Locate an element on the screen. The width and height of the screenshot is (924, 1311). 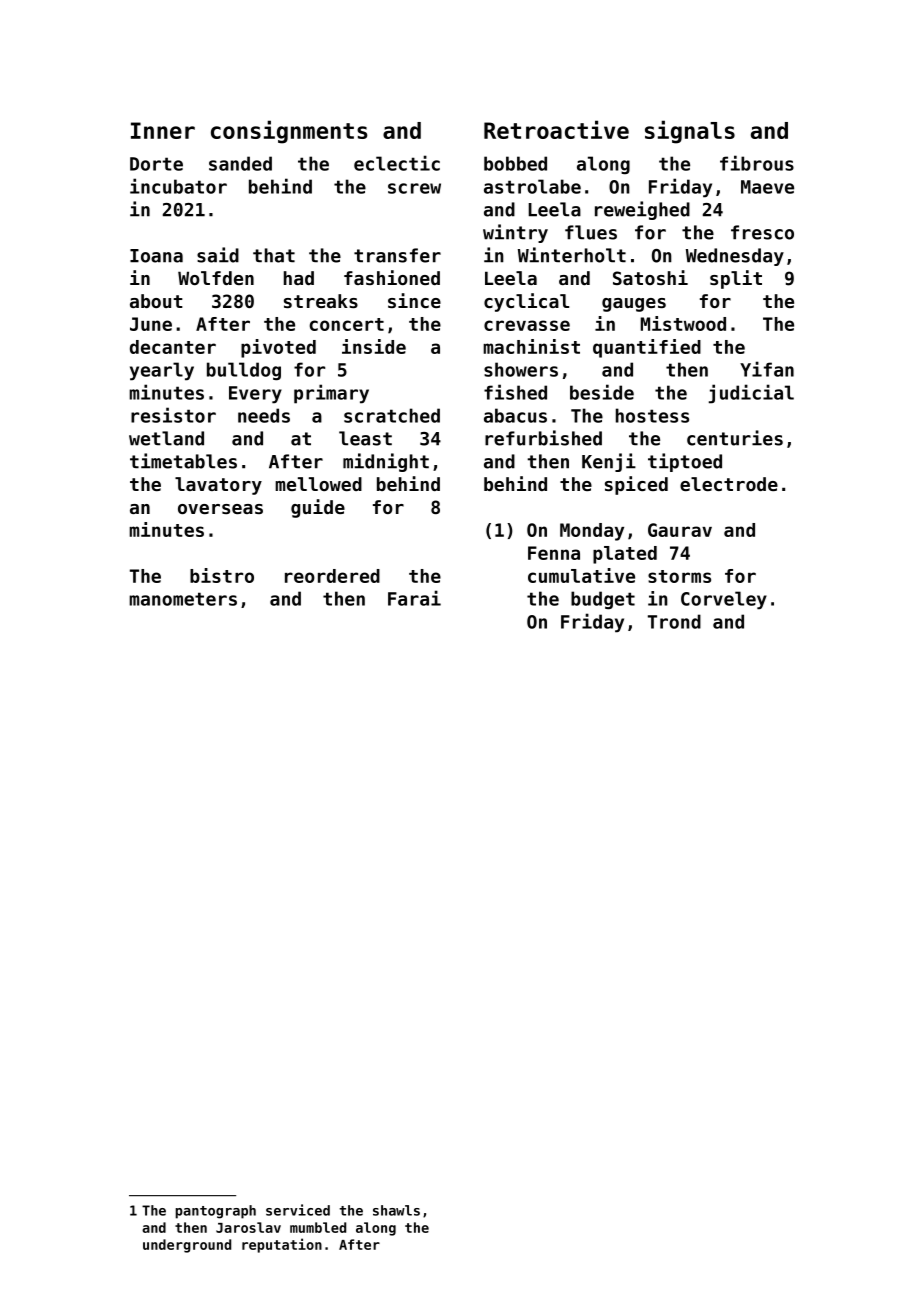
bobbed is located at coordinates (515, 163).
